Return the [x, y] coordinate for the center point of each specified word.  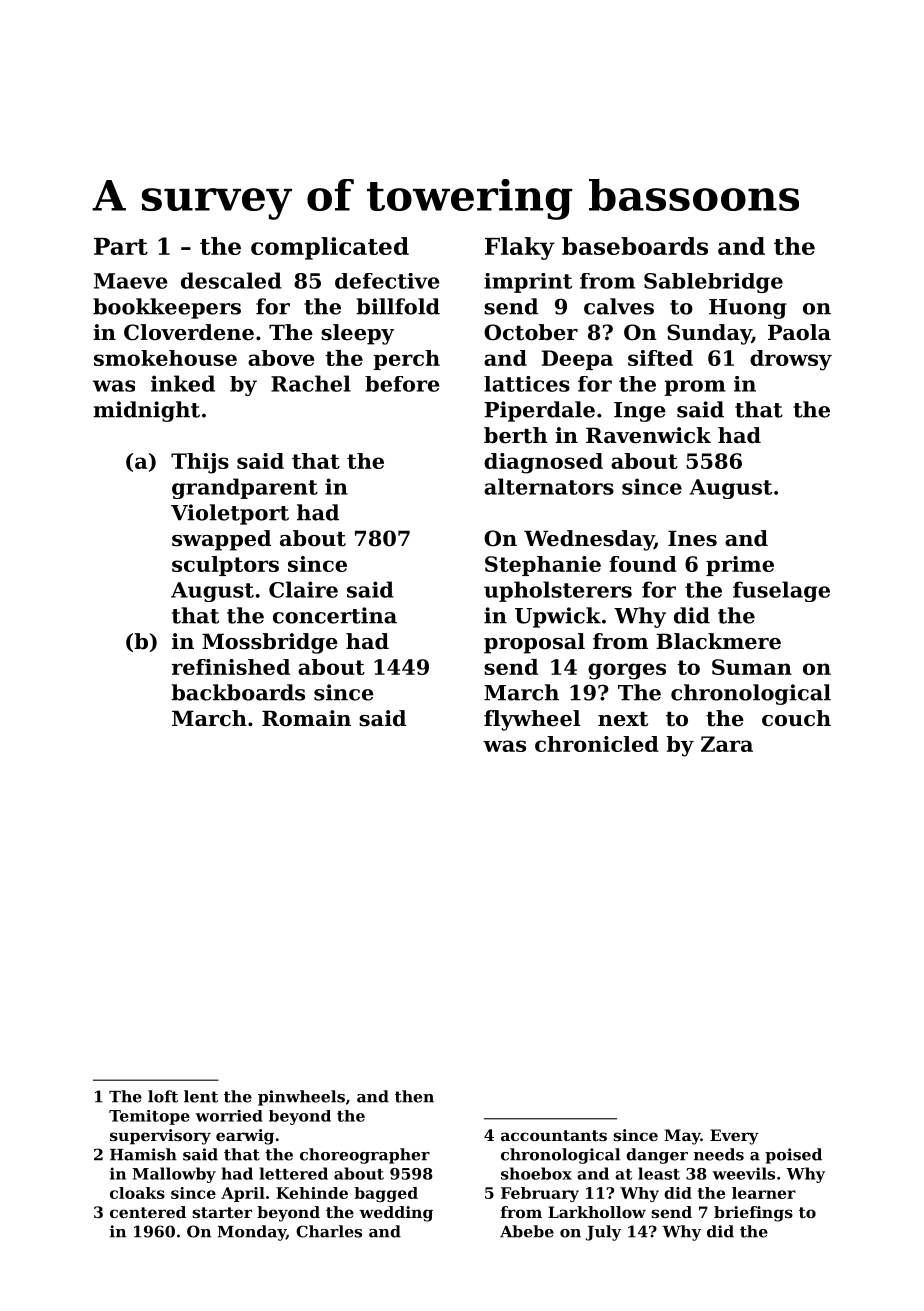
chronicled [597, 744]
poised [793, 1156]
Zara [727, 744]
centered [148, 1212]
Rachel [311, 383]
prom [695, 388]
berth [515, 435]
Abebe [527, 1231]
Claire [303, 589]
